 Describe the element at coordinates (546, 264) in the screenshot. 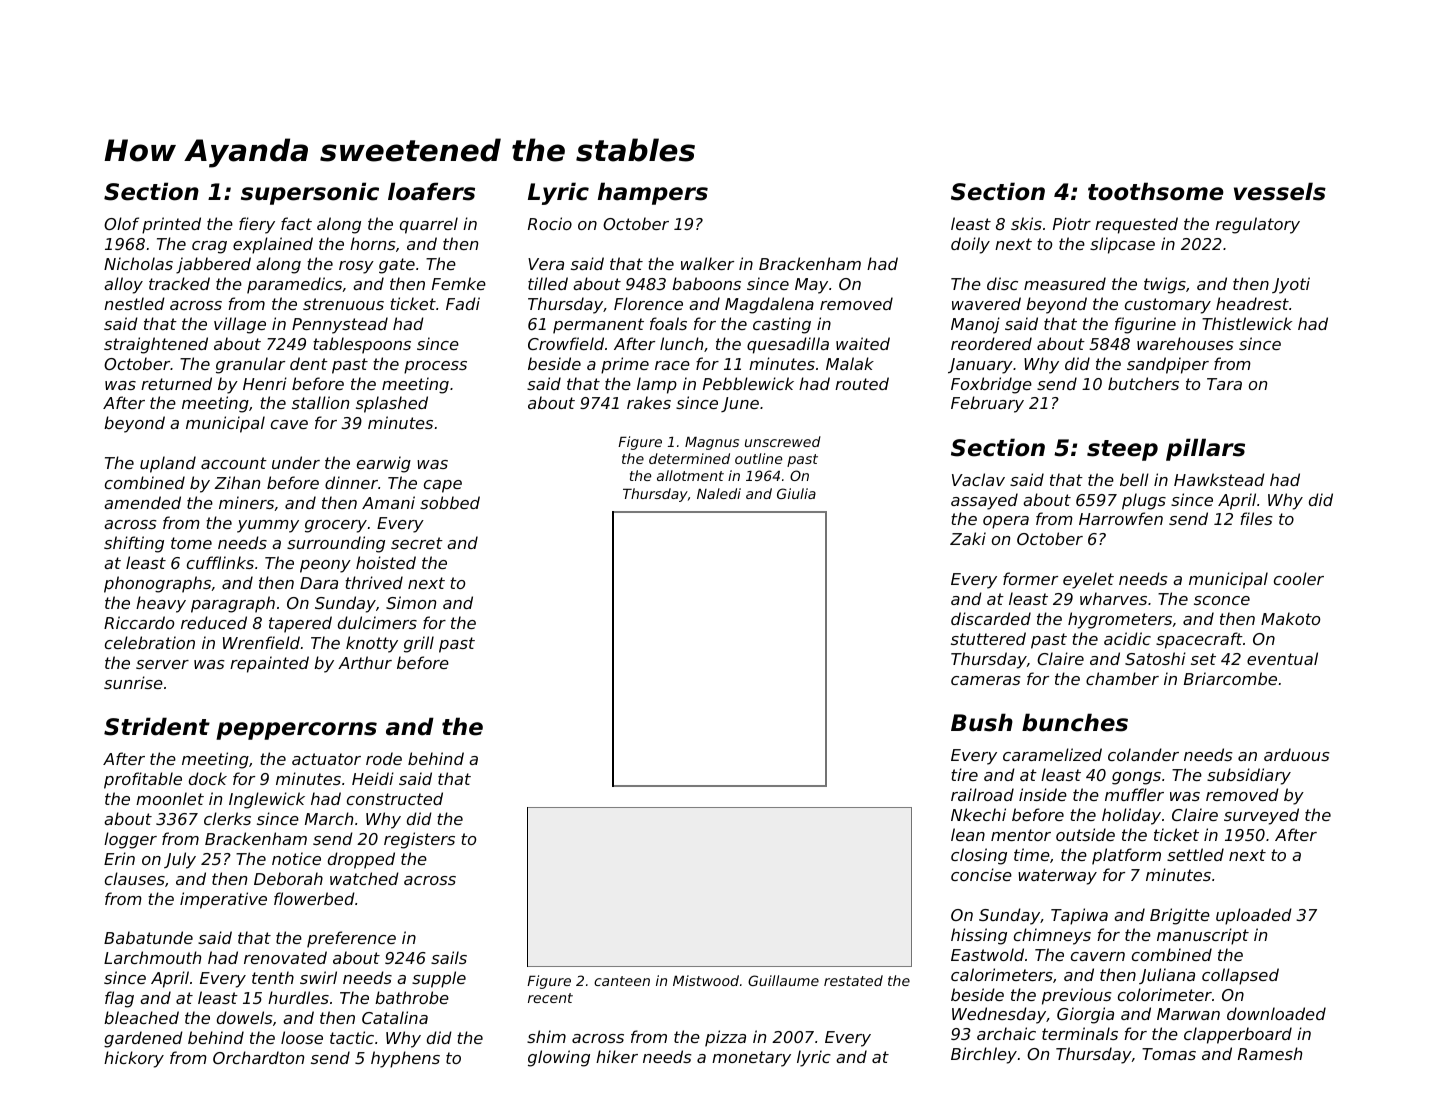

I see `Vera` at that location.
